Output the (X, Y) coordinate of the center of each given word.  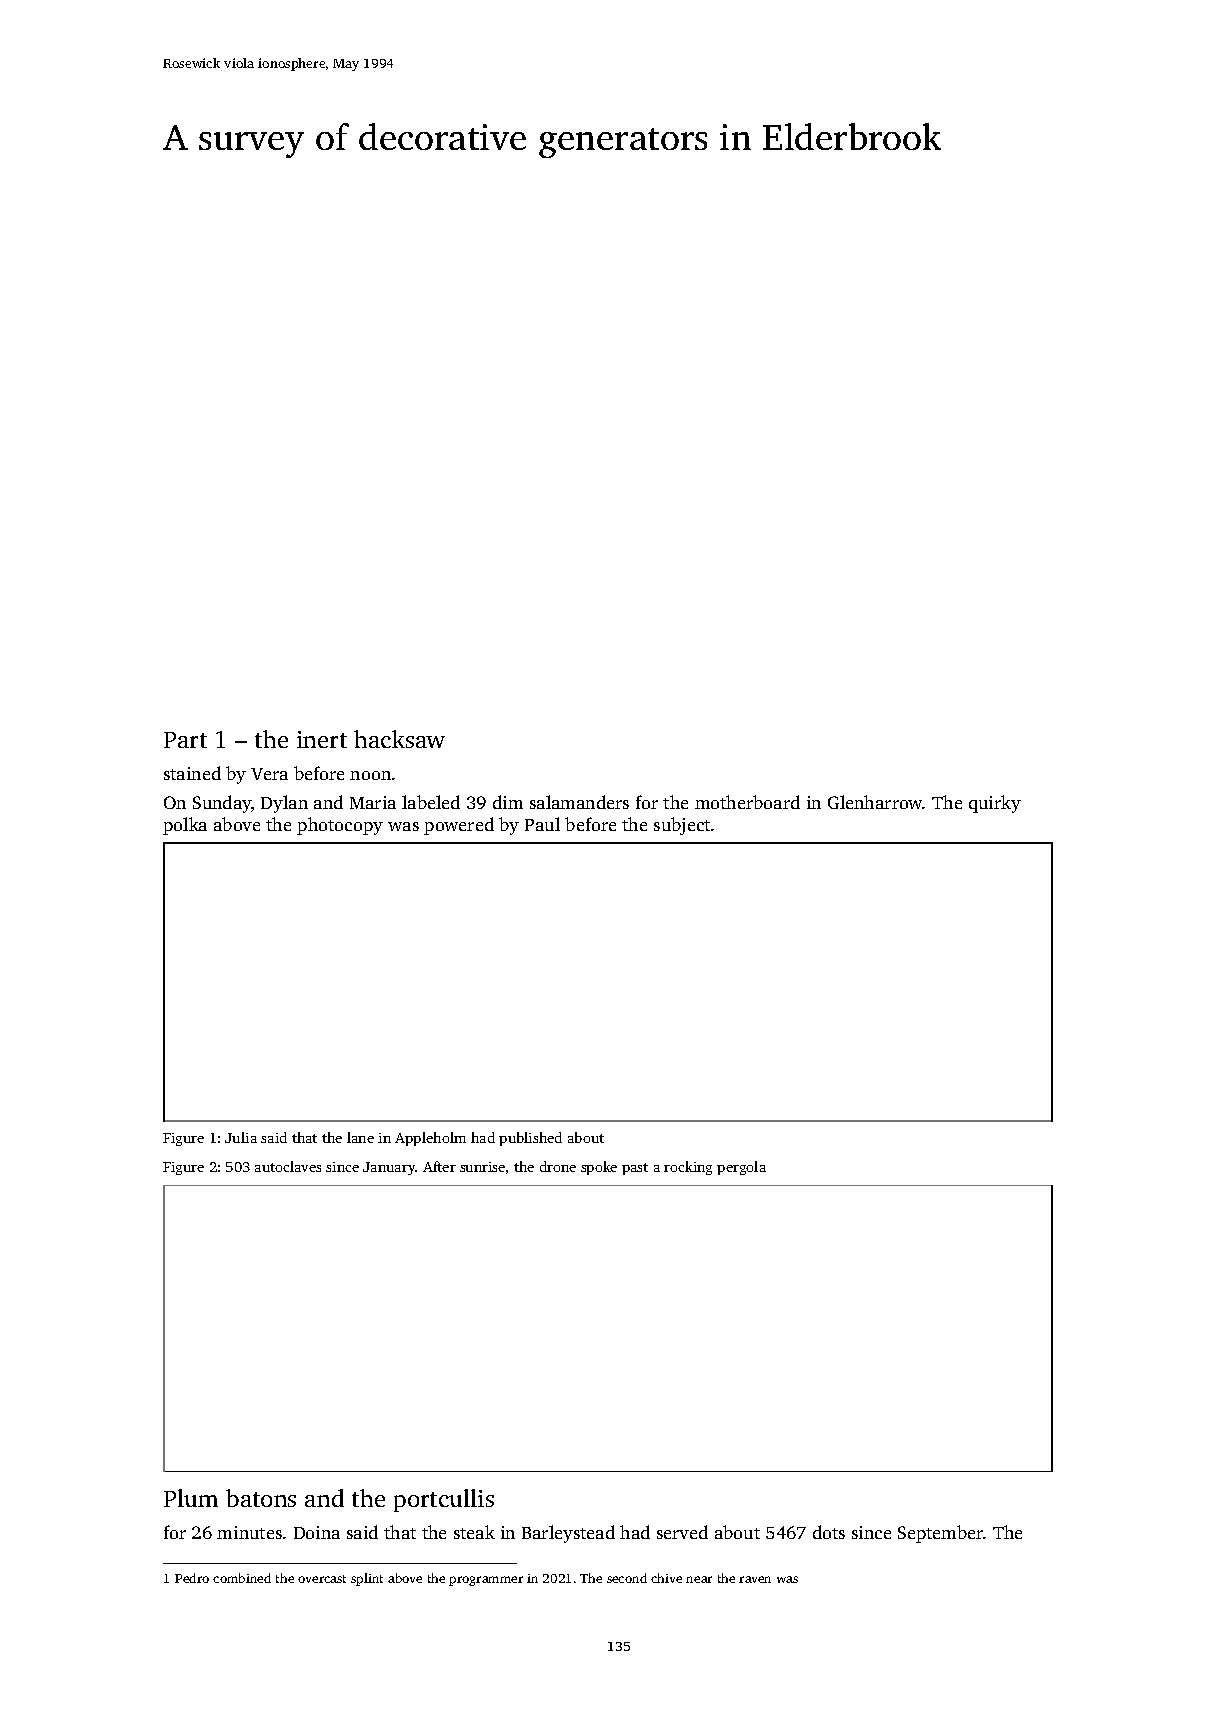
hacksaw (399, 739)
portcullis (444, 1500)
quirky (995, 804)
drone (558, 1166)
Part (185, 740)
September (941, 1534)
